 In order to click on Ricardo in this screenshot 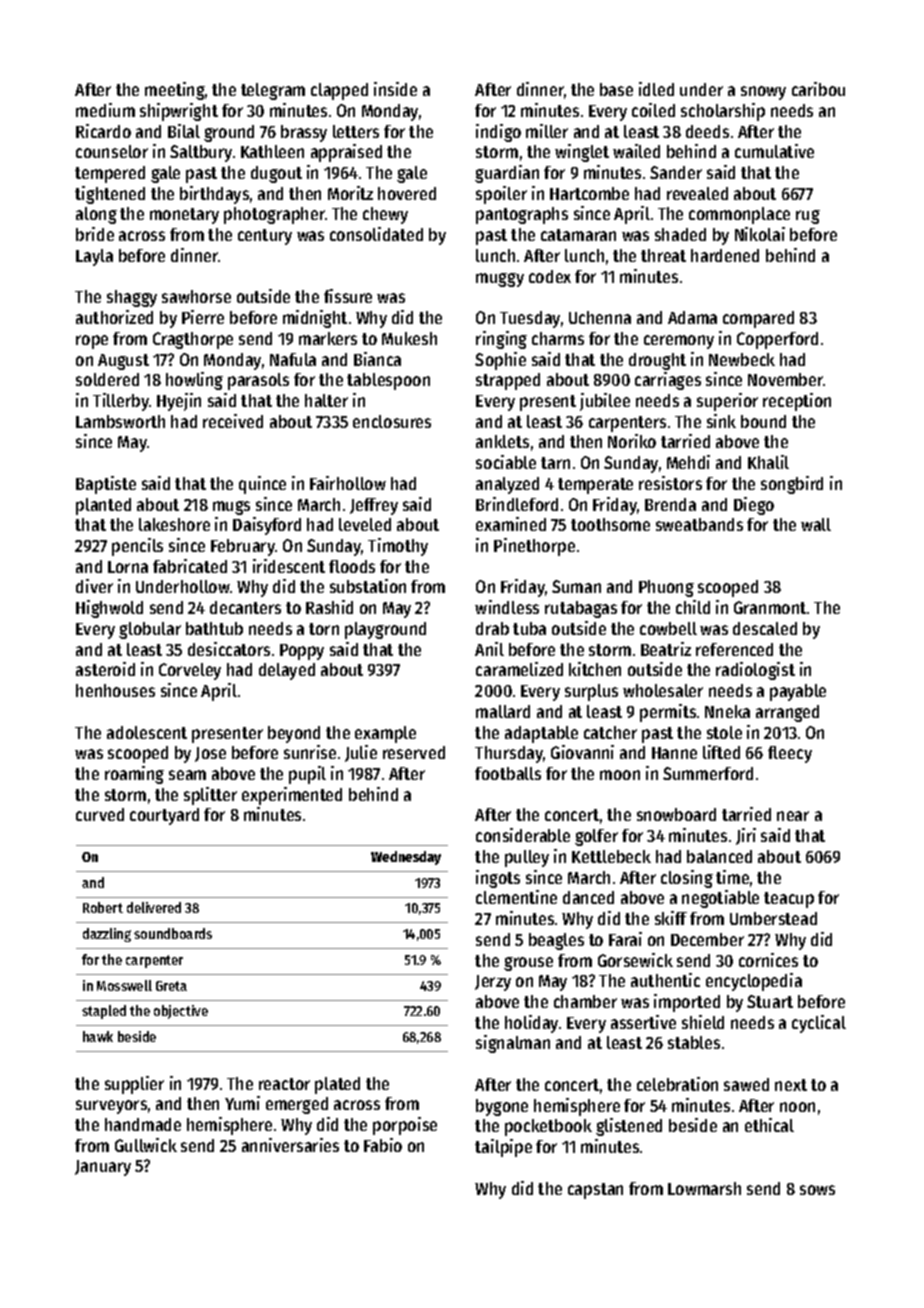, I will do `click(103, 131)`.
